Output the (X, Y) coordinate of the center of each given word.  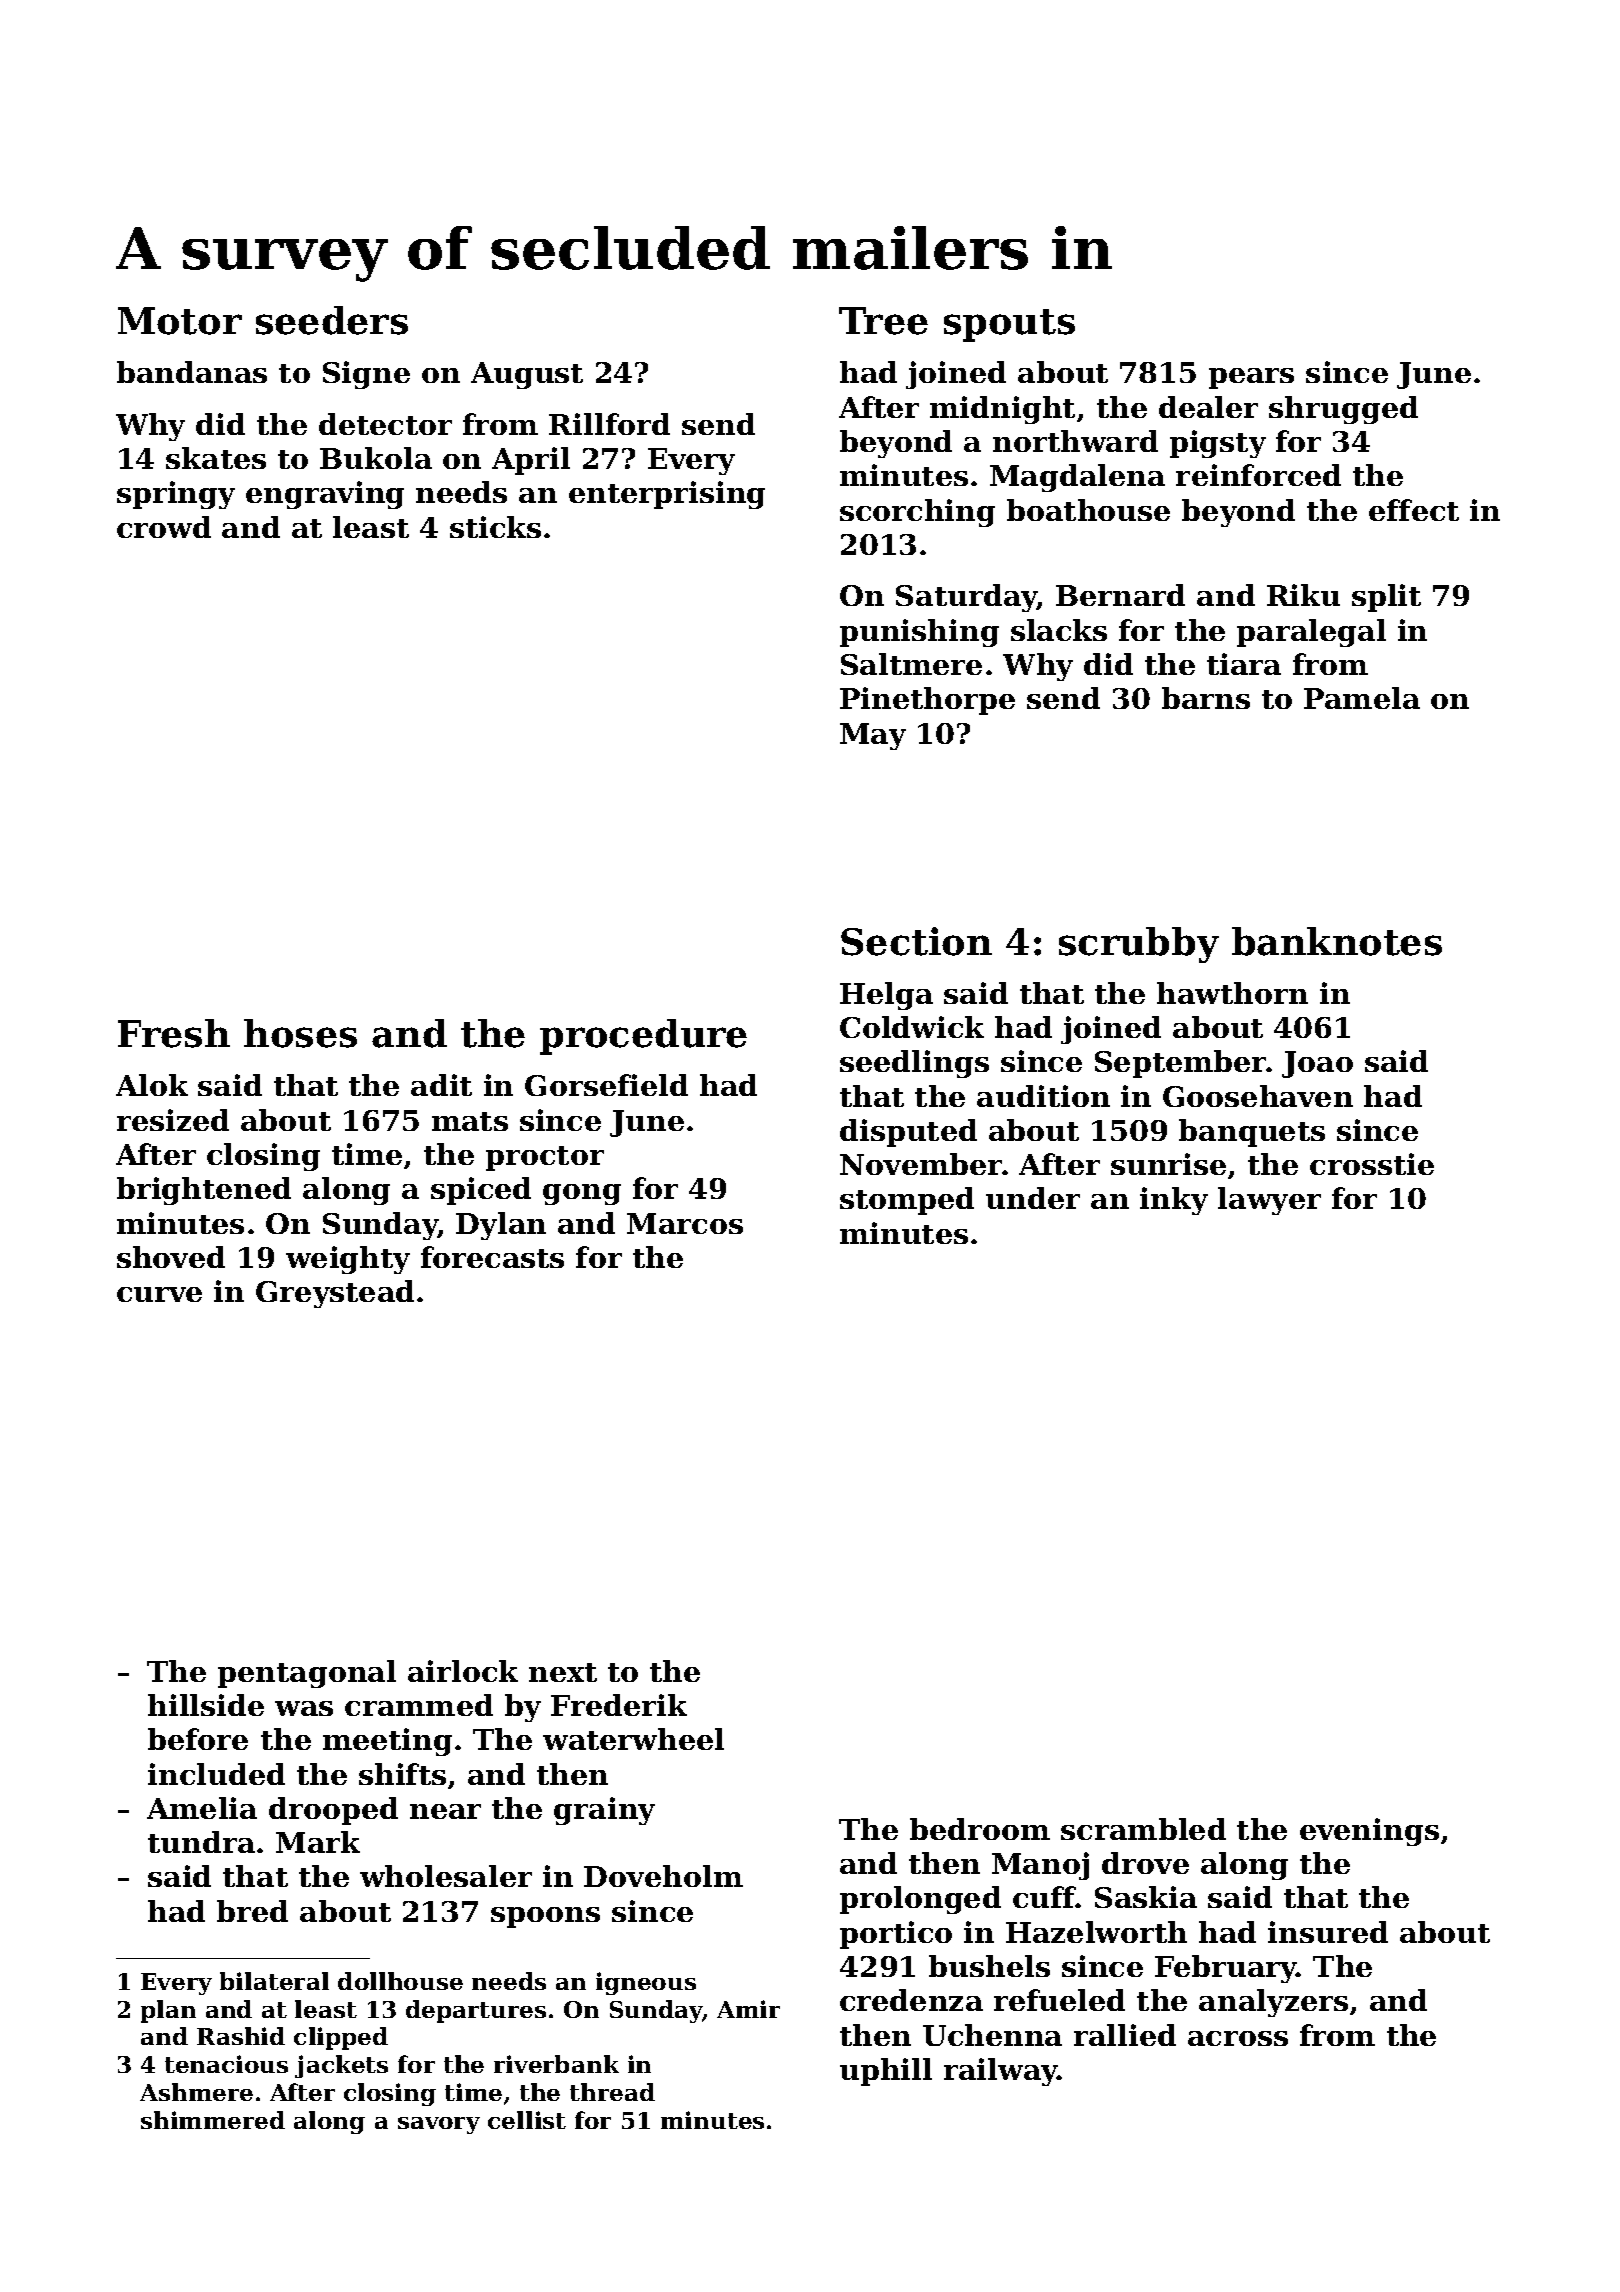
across (1238, 2038)
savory (439, 2125)
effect (1414, 510)
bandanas (192, 372)
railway (1001, 2072)
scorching (917, 513)
